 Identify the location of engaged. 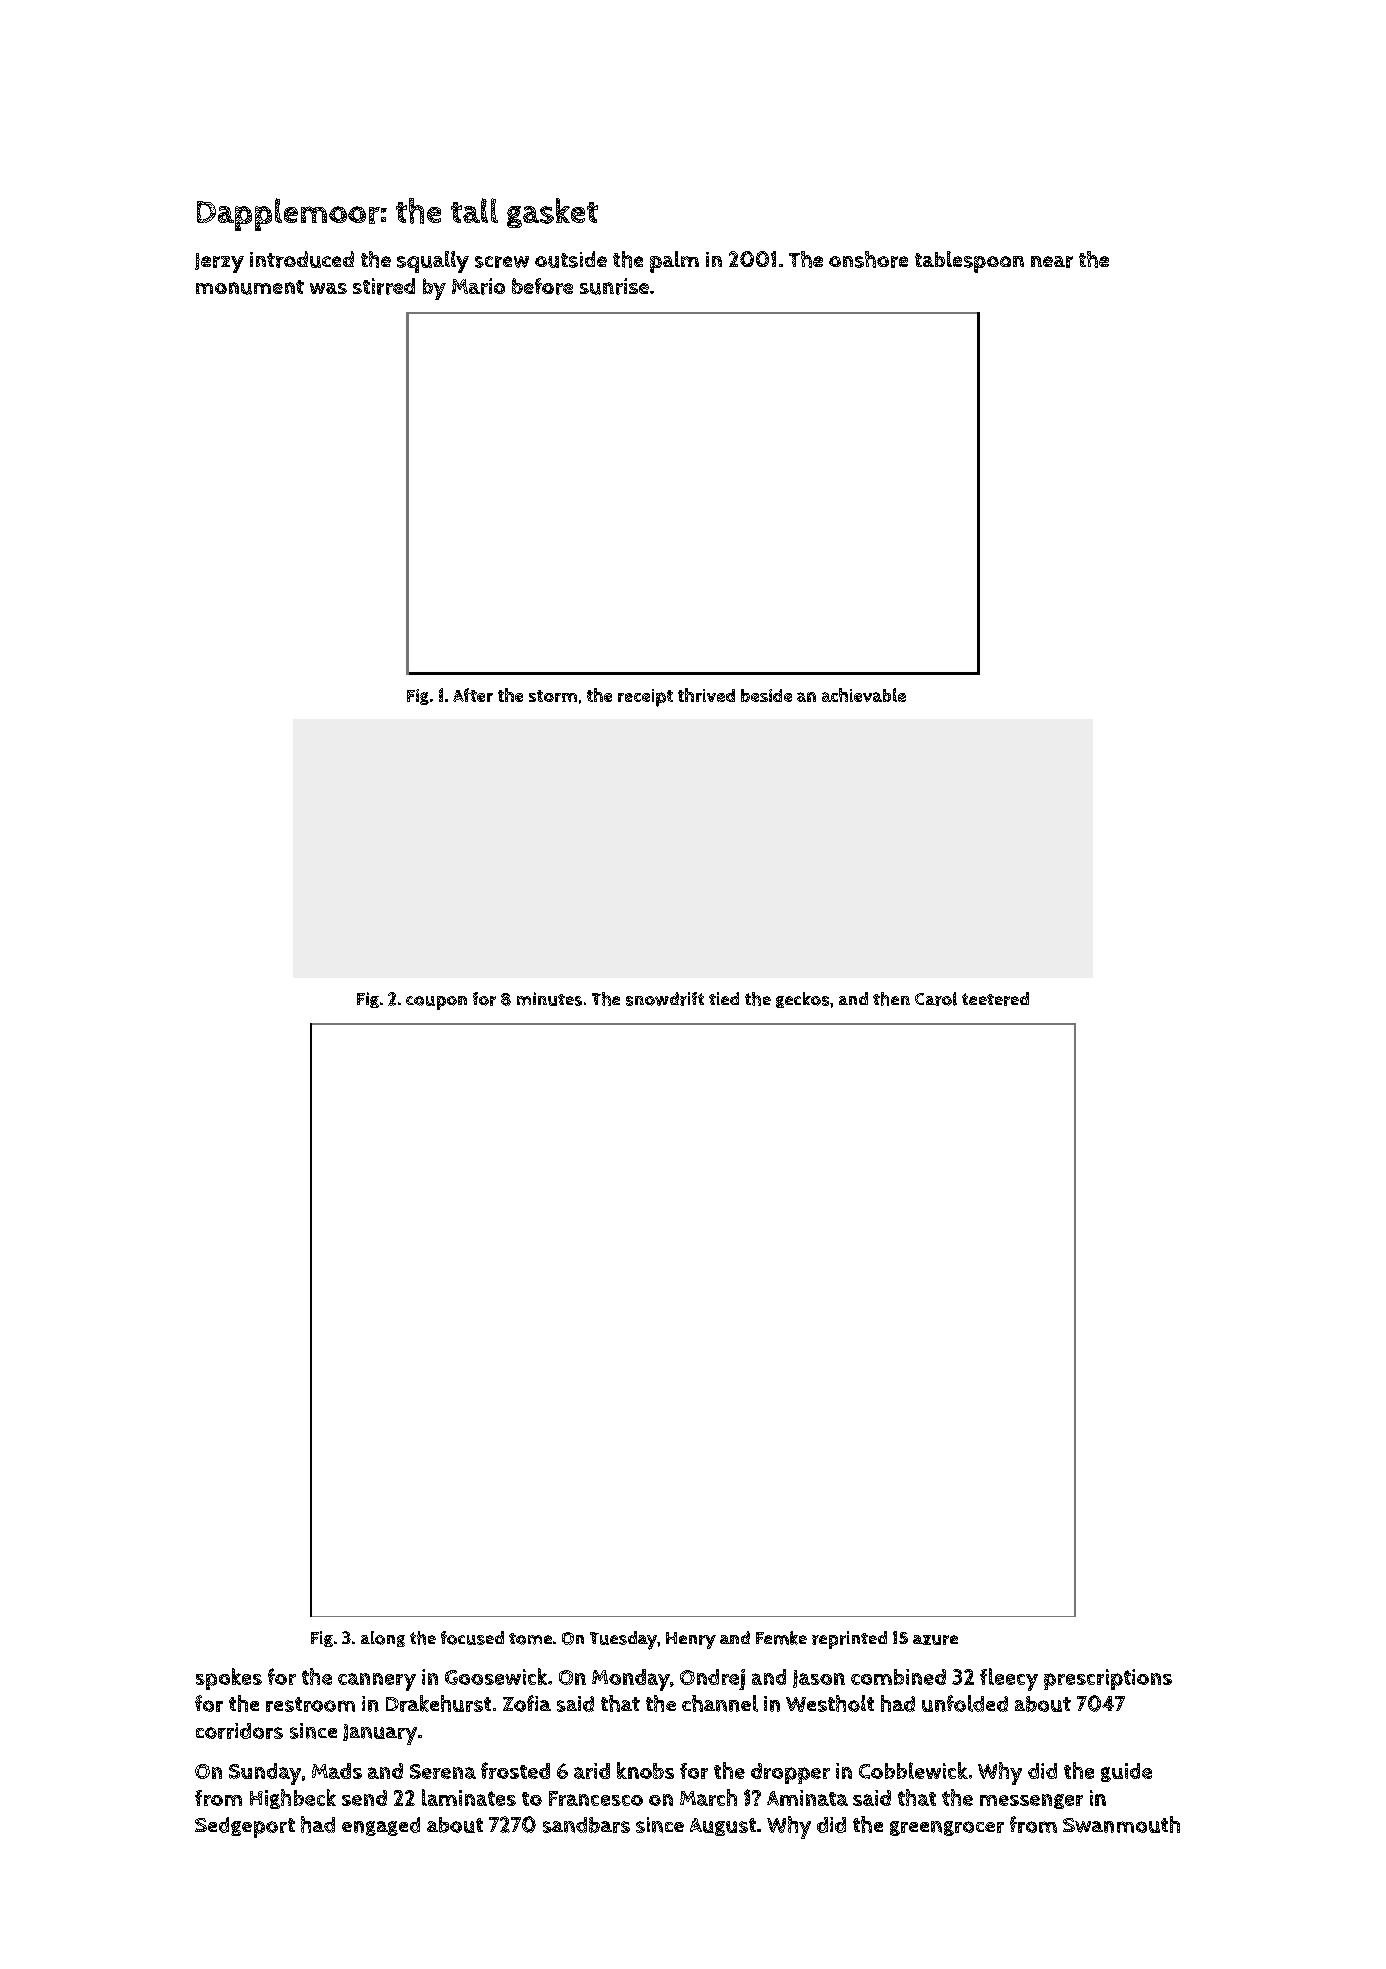
(381, 1826).
